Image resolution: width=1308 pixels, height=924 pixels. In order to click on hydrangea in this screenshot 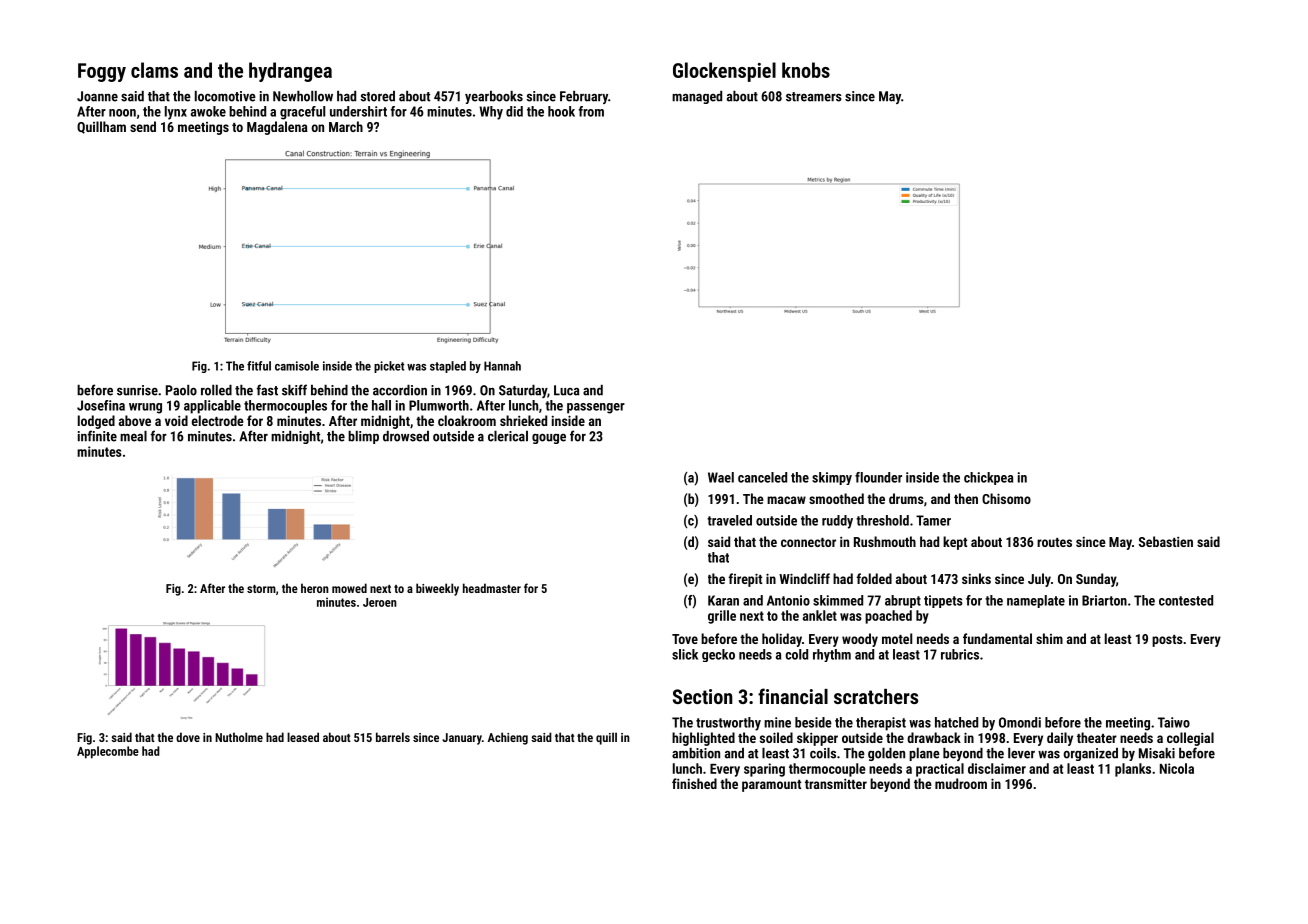, I will do `click(290, 72)`.
